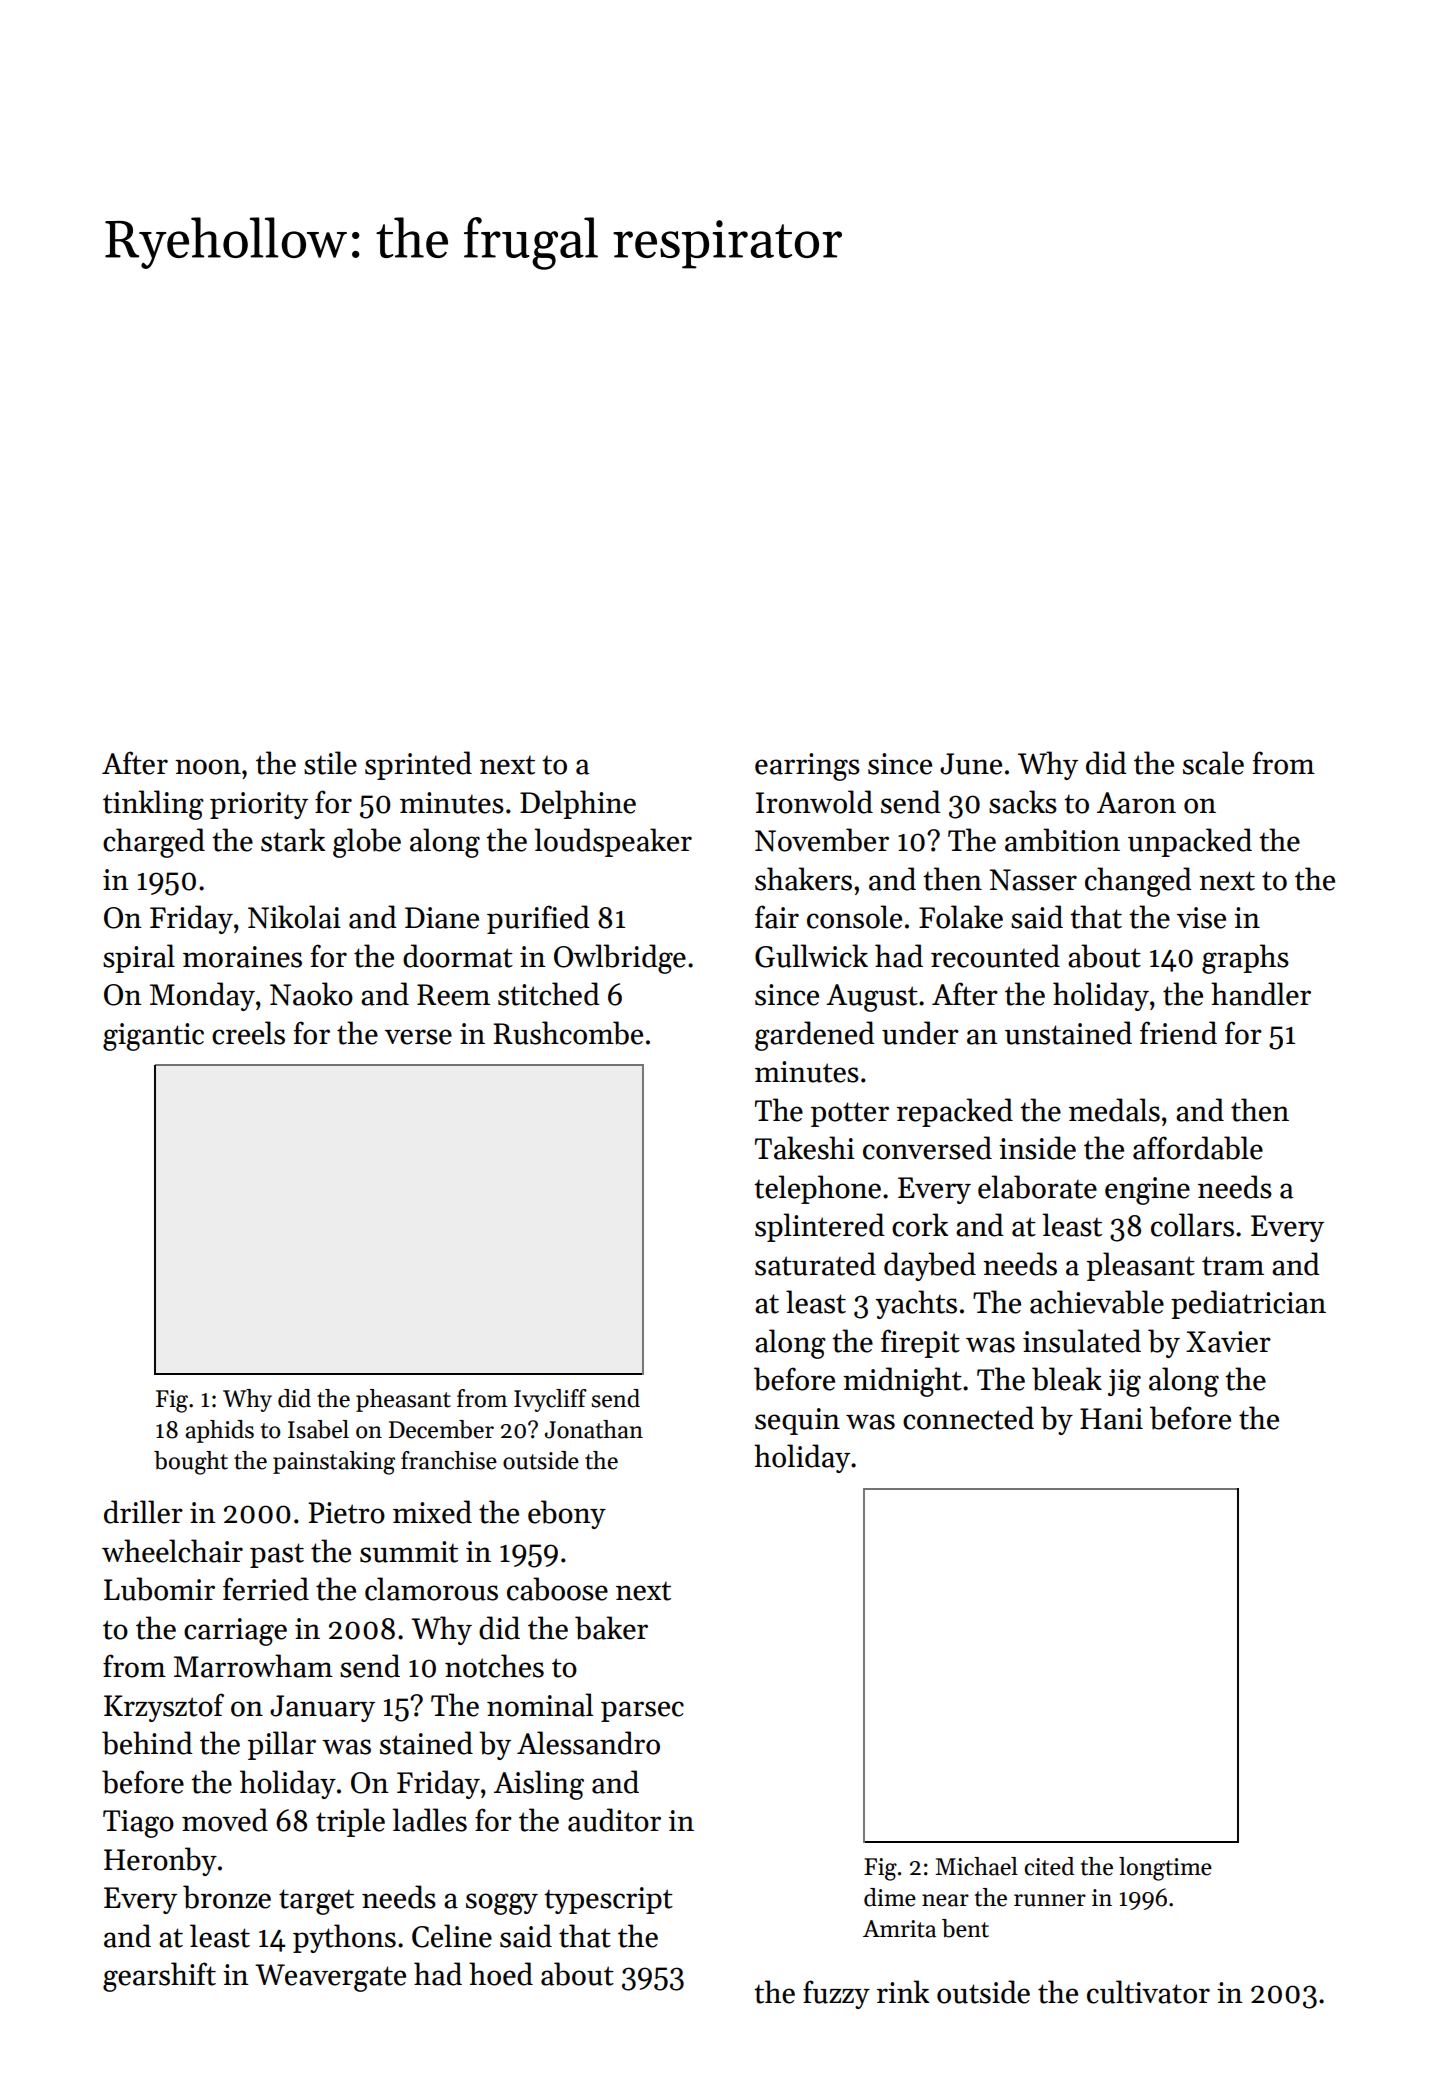  Describe the element at coordinates (1148, 1992) in the screenshot. I see `cultivator` at that location.
